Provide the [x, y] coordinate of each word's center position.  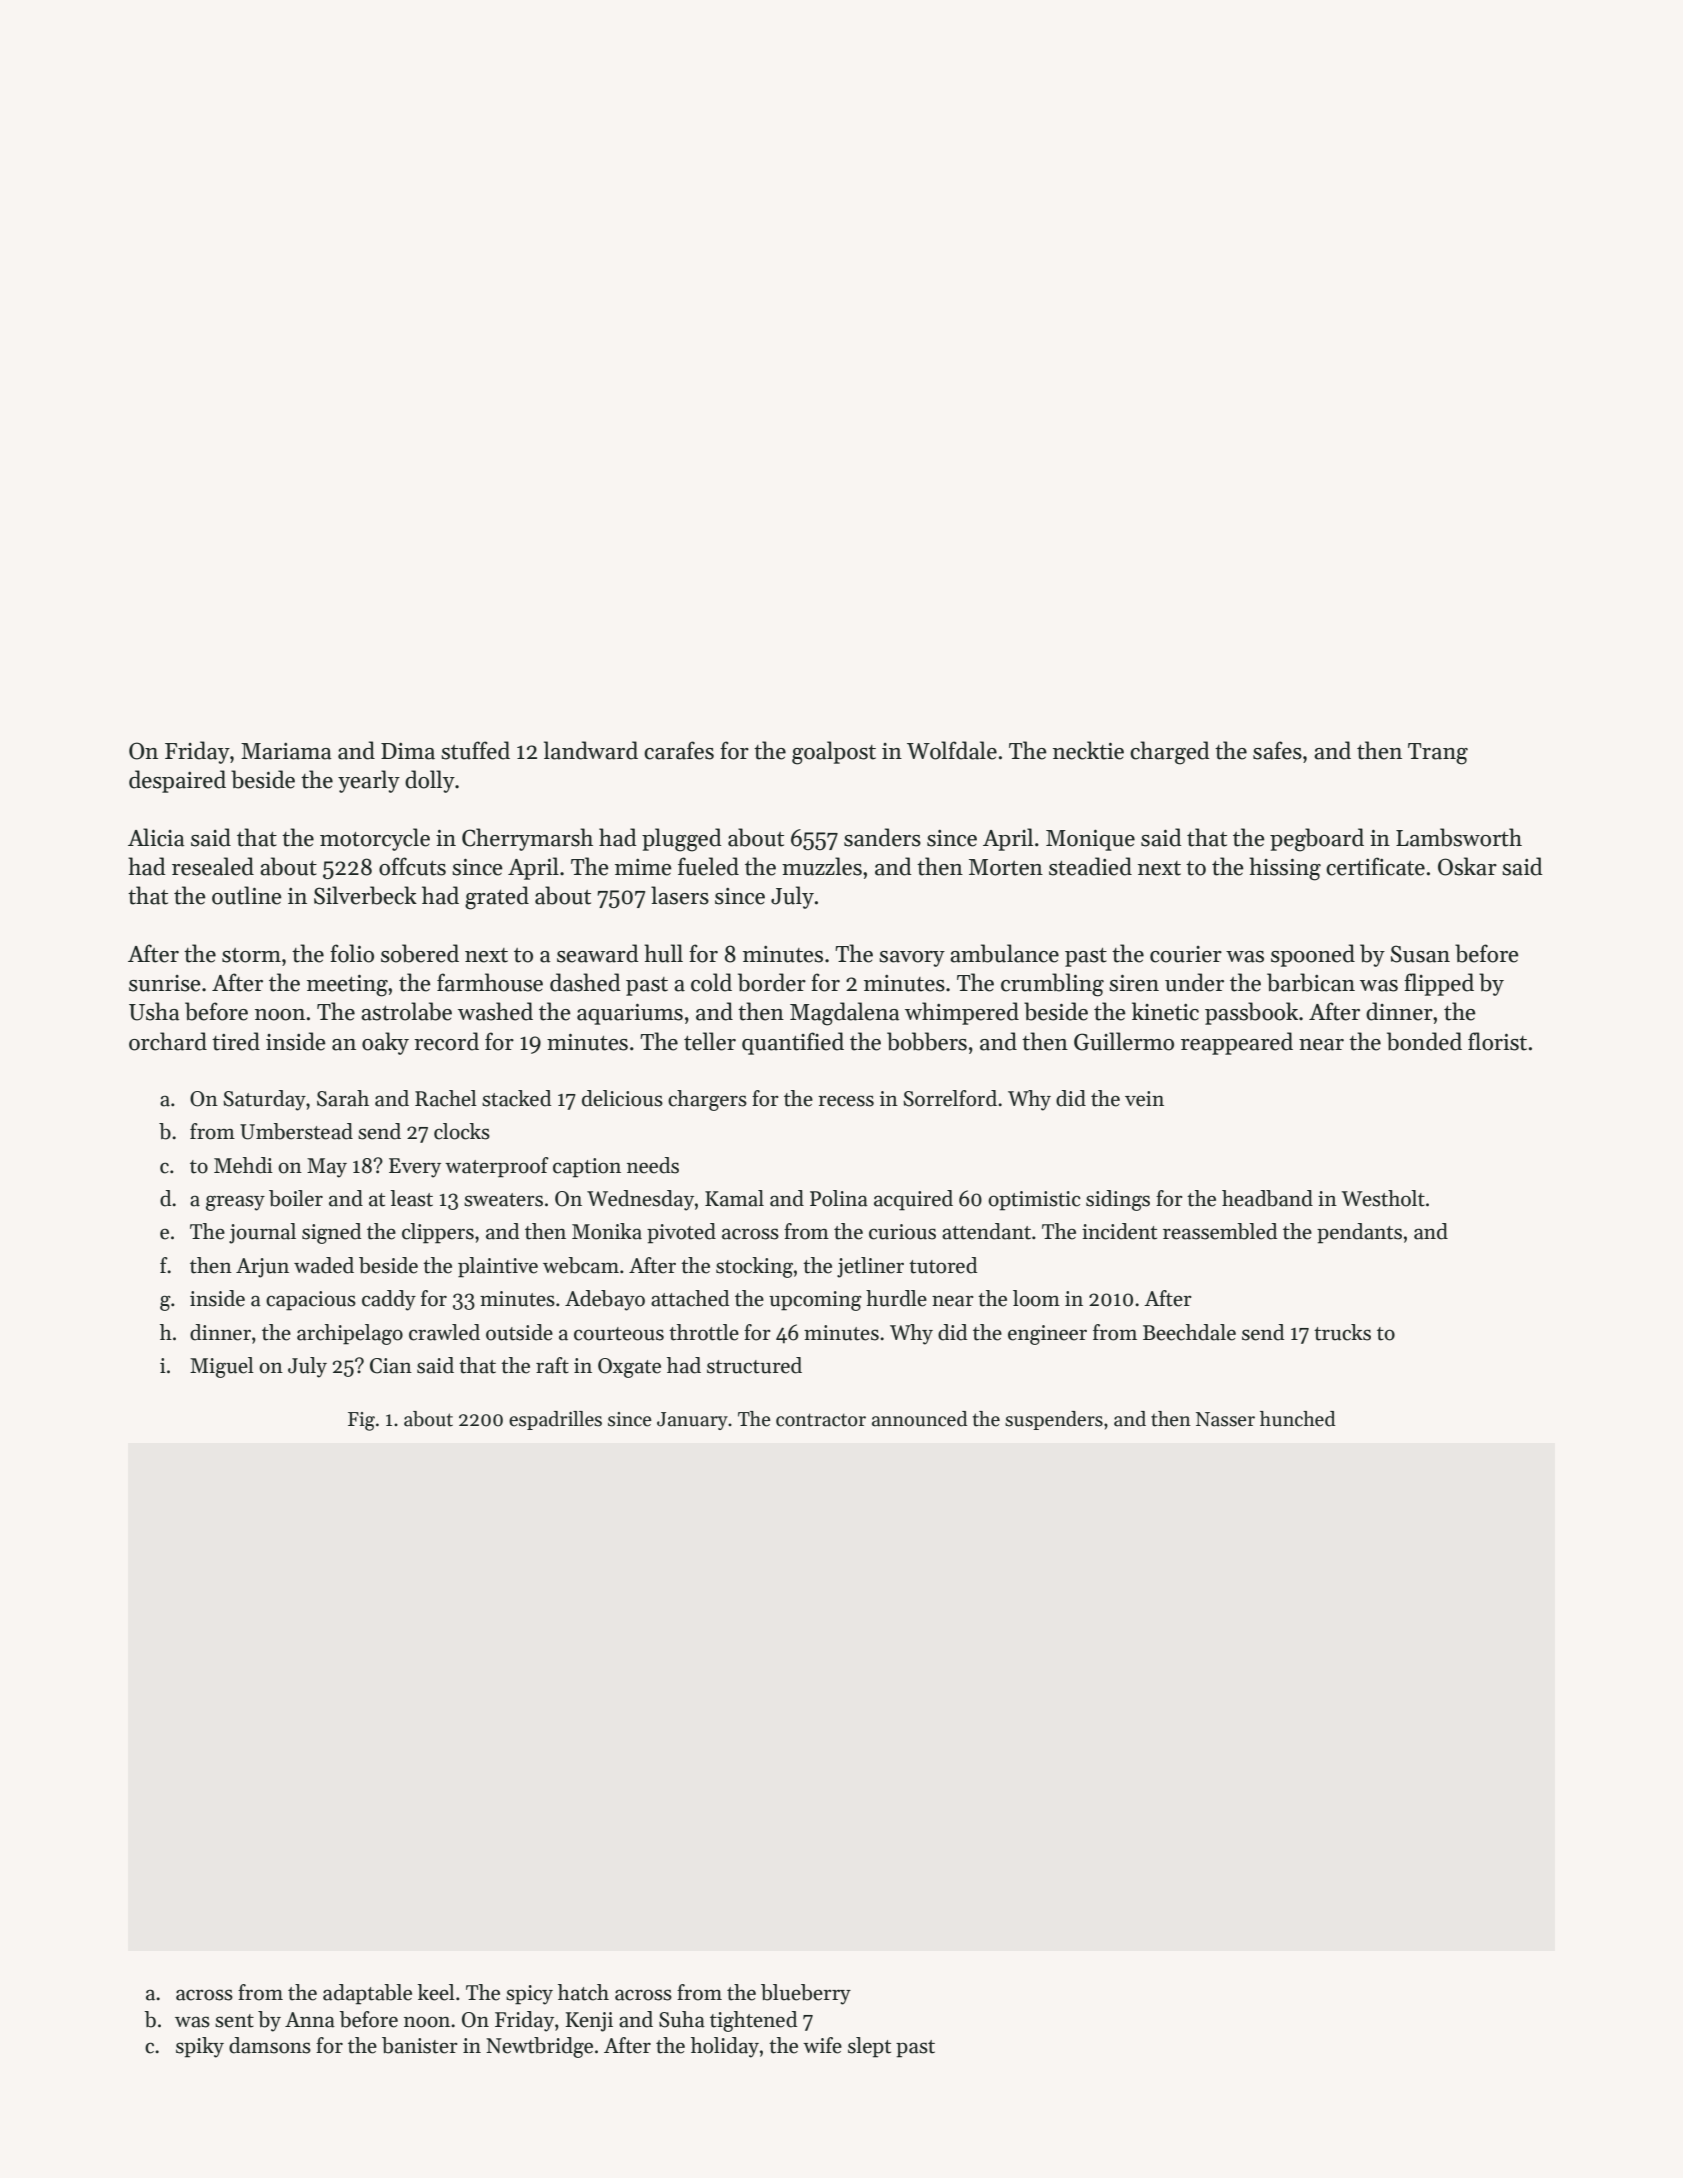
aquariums [630, 1014]
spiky [200, 2047]
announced [920, 1419]
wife [822, 2045]
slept [869, 2047]
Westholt [1383, 1198]
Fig [361, 1421]
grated [497, 898]
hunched [1298, 1419]
